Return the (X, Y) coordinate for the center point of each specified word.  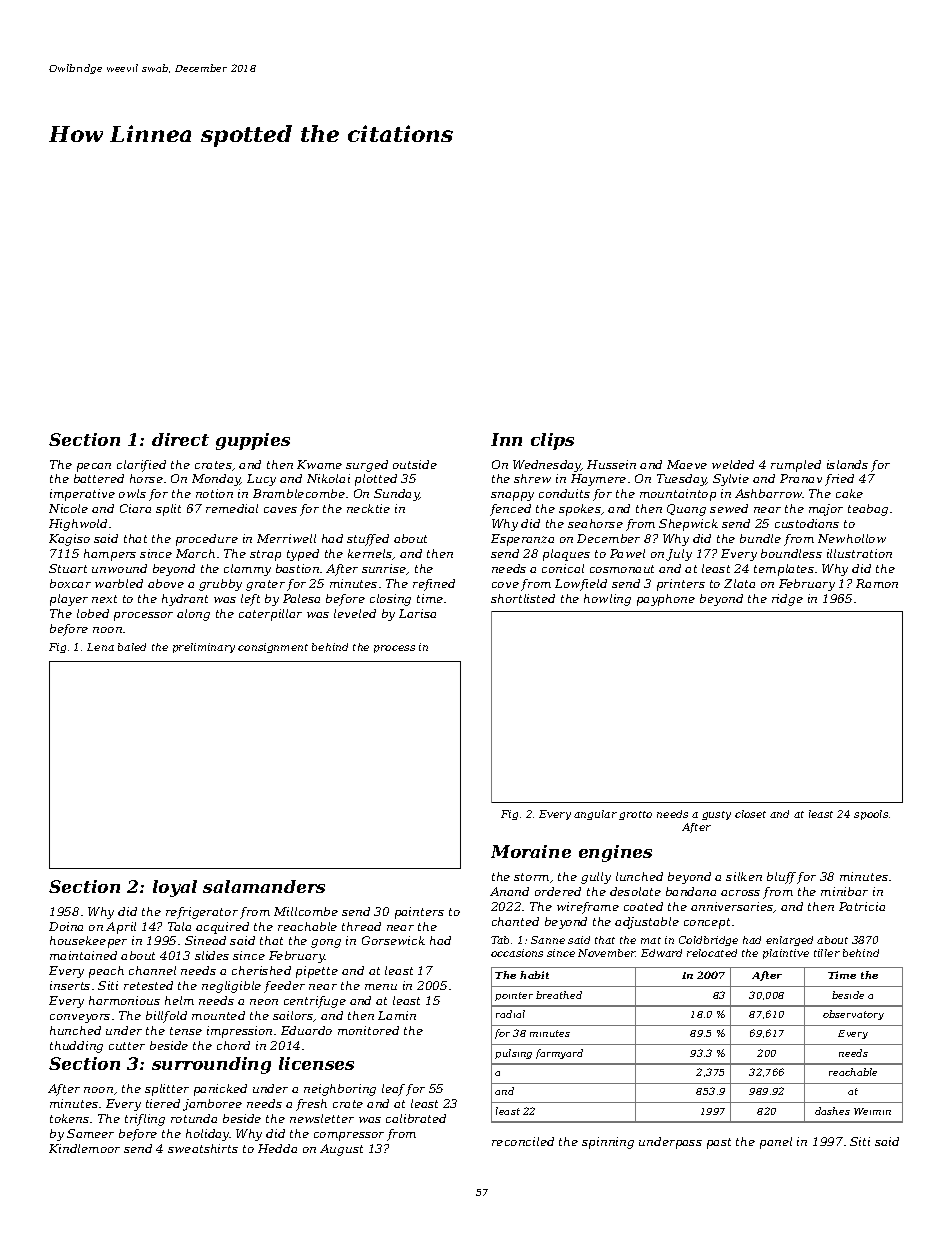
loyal (175, 888)
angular (595, 815)
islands (847, 464)
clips (552, 441)
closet (750, 814)
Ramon (877, 583)
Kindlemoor (84, 1148)
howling (607, 600)
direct (180, 439)
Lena (100, 647)
